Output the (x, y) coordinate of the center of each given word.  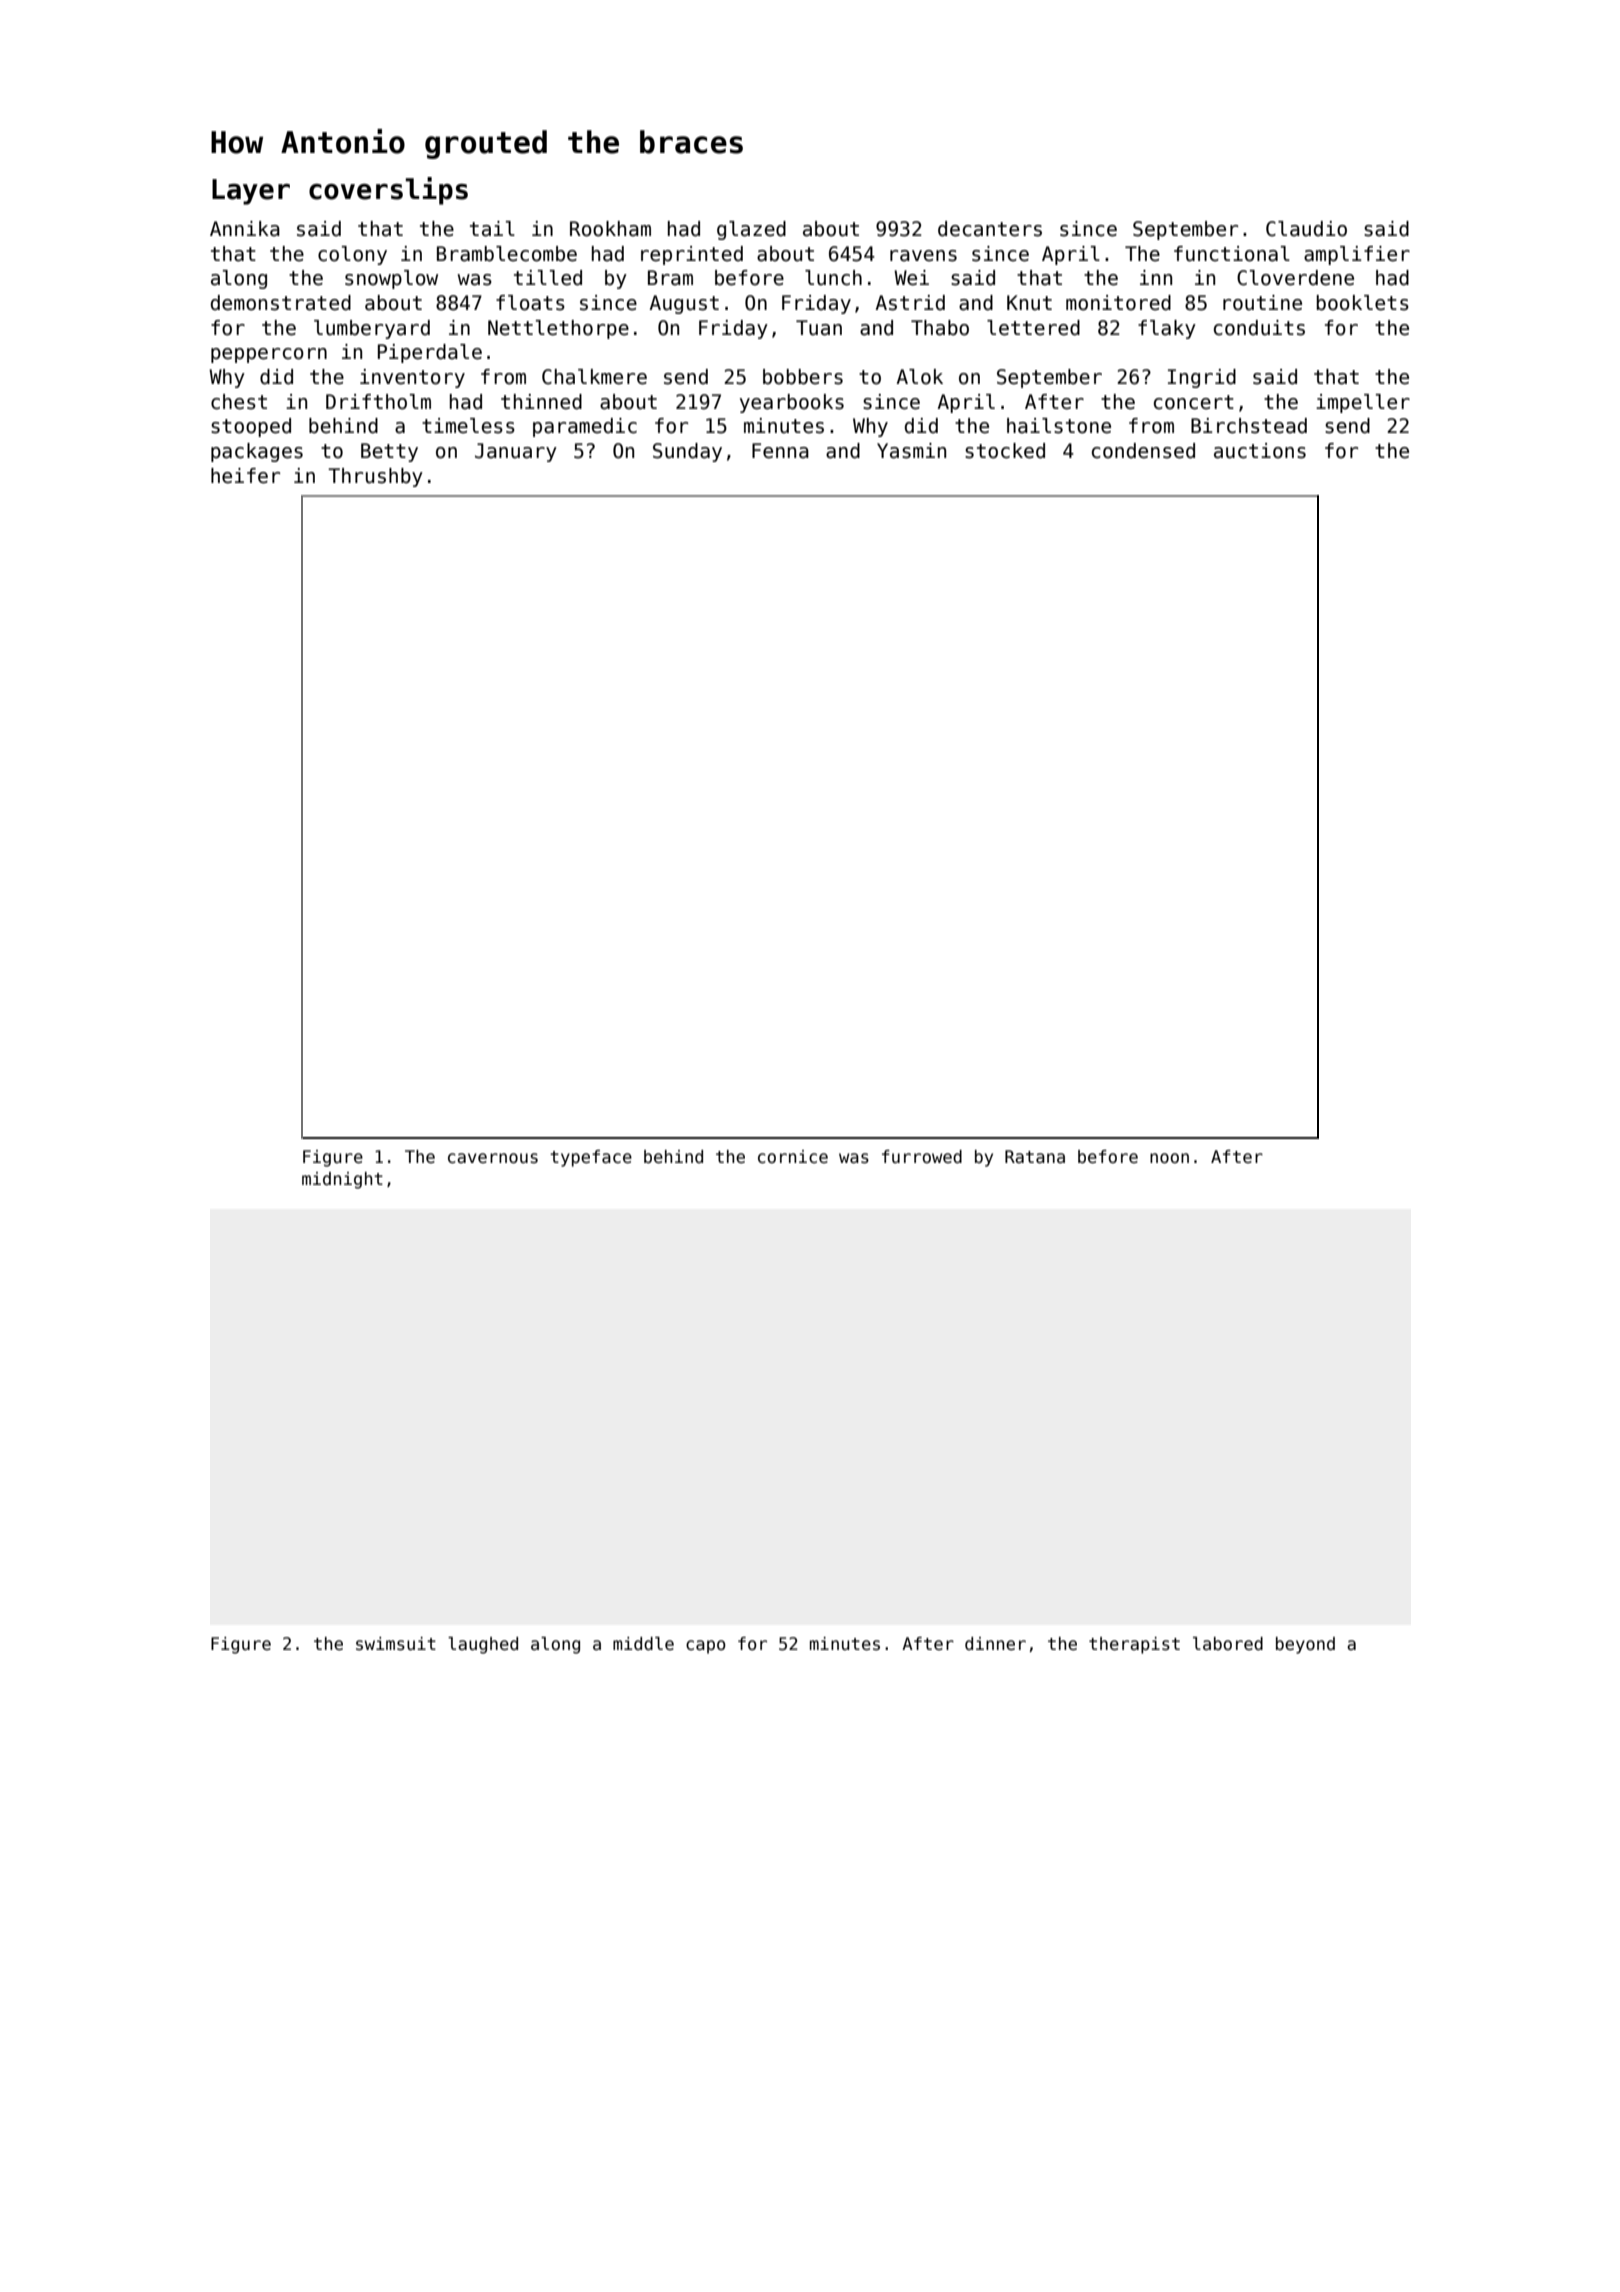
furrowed (922, 1157)
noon (1169, 1158)
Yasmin (911, 451)
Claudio (1306, 229)
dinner (995, 1644)
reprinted (692, 255)
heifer (245, 476)
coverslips (388, 191)
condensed (1143, 451)
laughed (483, 1645)
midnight (342, 1180)
